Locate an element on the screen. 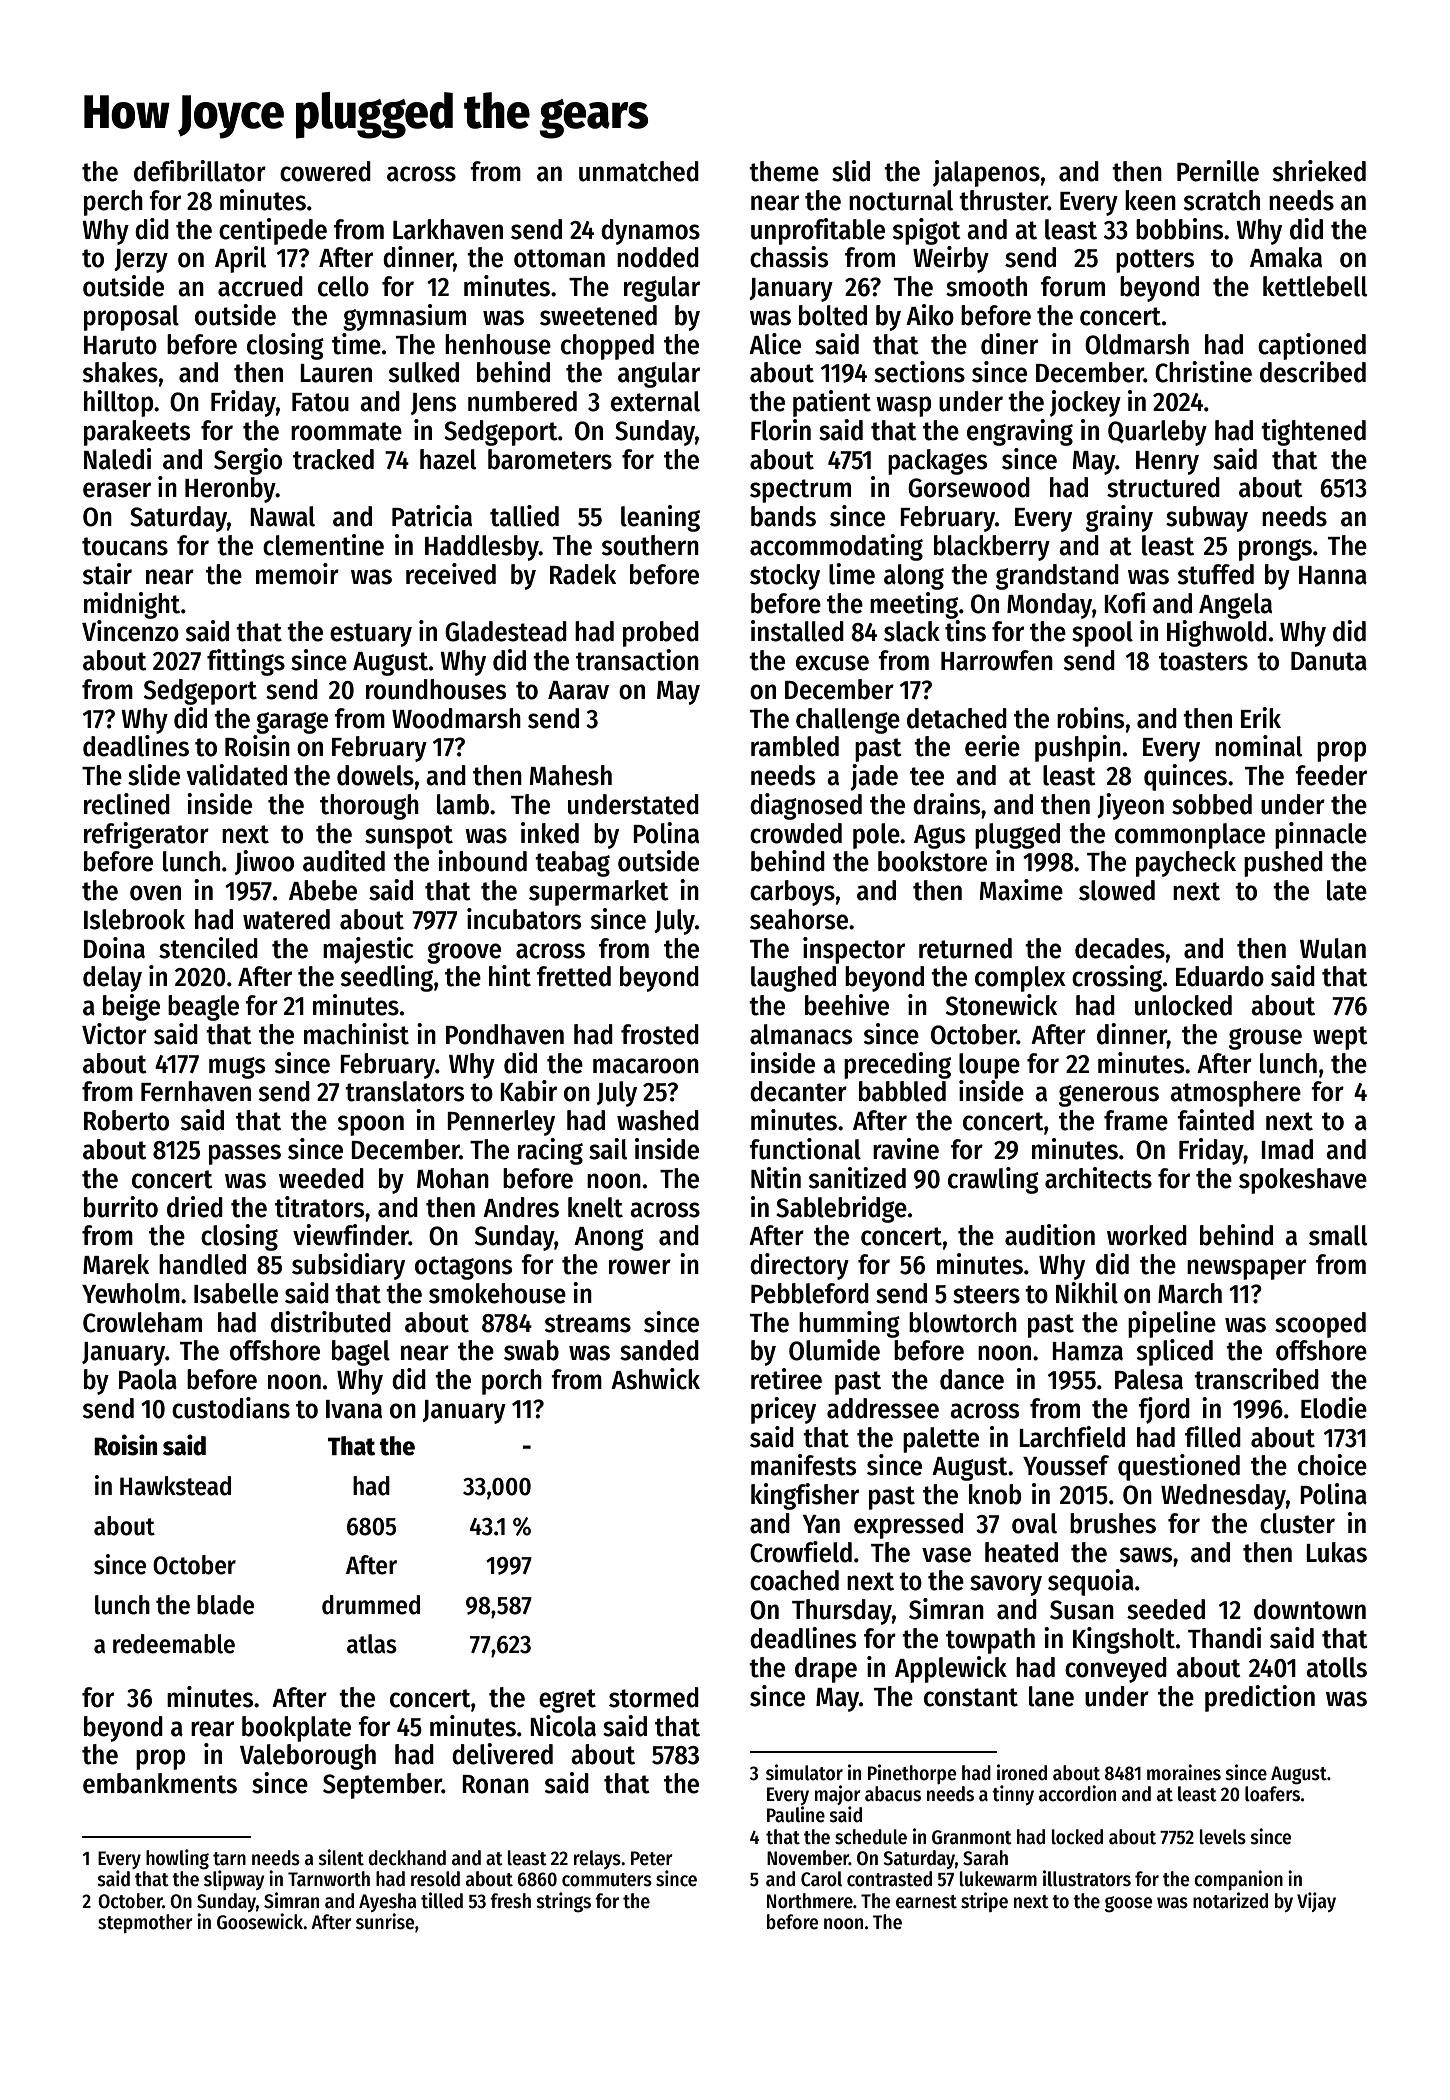 This screenshot has height=2100, width=1450. spokeshave is located at coordinates (1303, 1181).
